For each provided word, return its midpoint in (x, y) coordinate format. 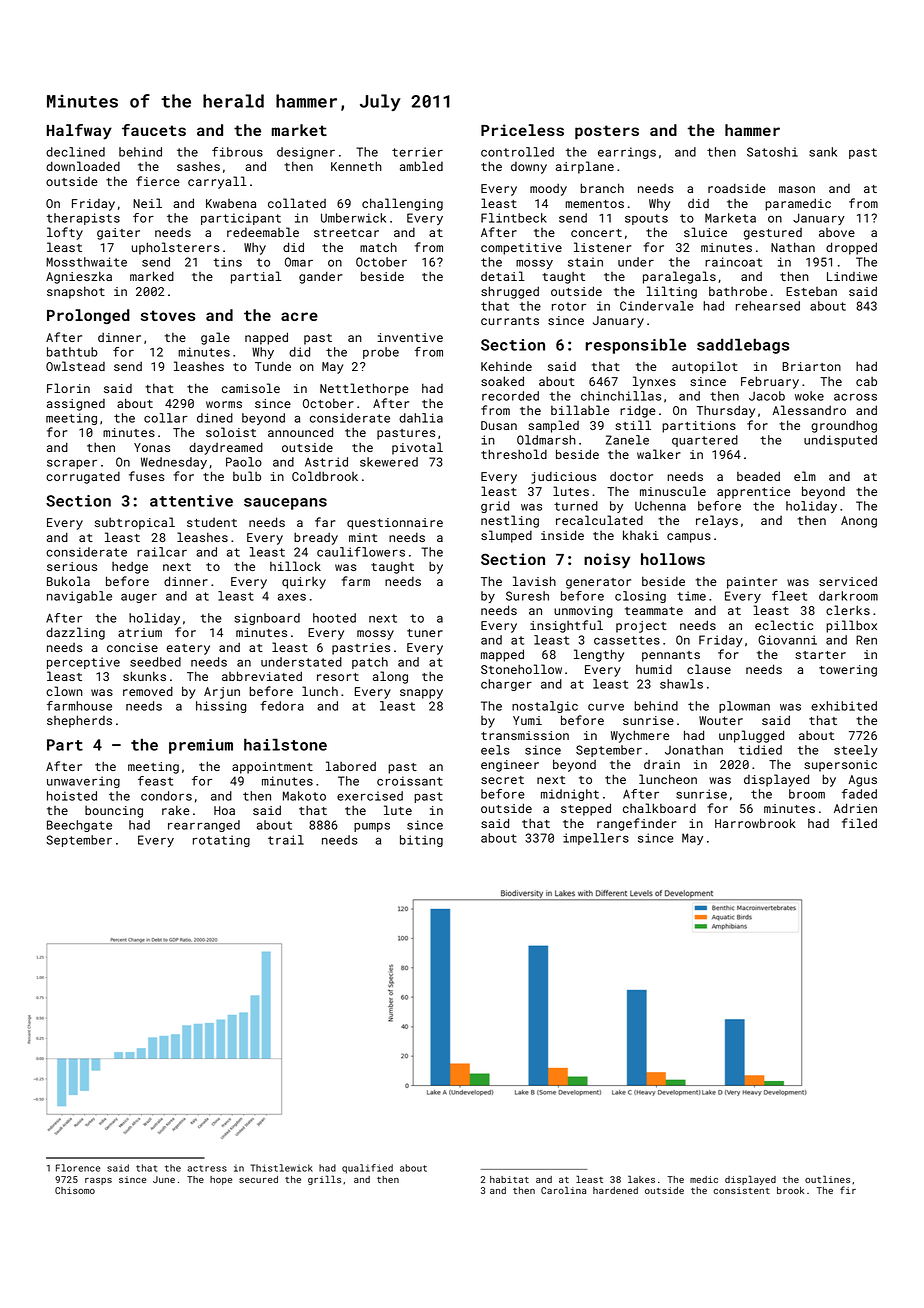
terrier (417, 152)
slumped (506, 536)
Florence (78, 1168)
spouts (646, 219)
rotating (221, 841)
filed (859, 823)
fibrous (237, 152)
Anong (859, 522)
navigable (79, 597)
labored (351, 766)
